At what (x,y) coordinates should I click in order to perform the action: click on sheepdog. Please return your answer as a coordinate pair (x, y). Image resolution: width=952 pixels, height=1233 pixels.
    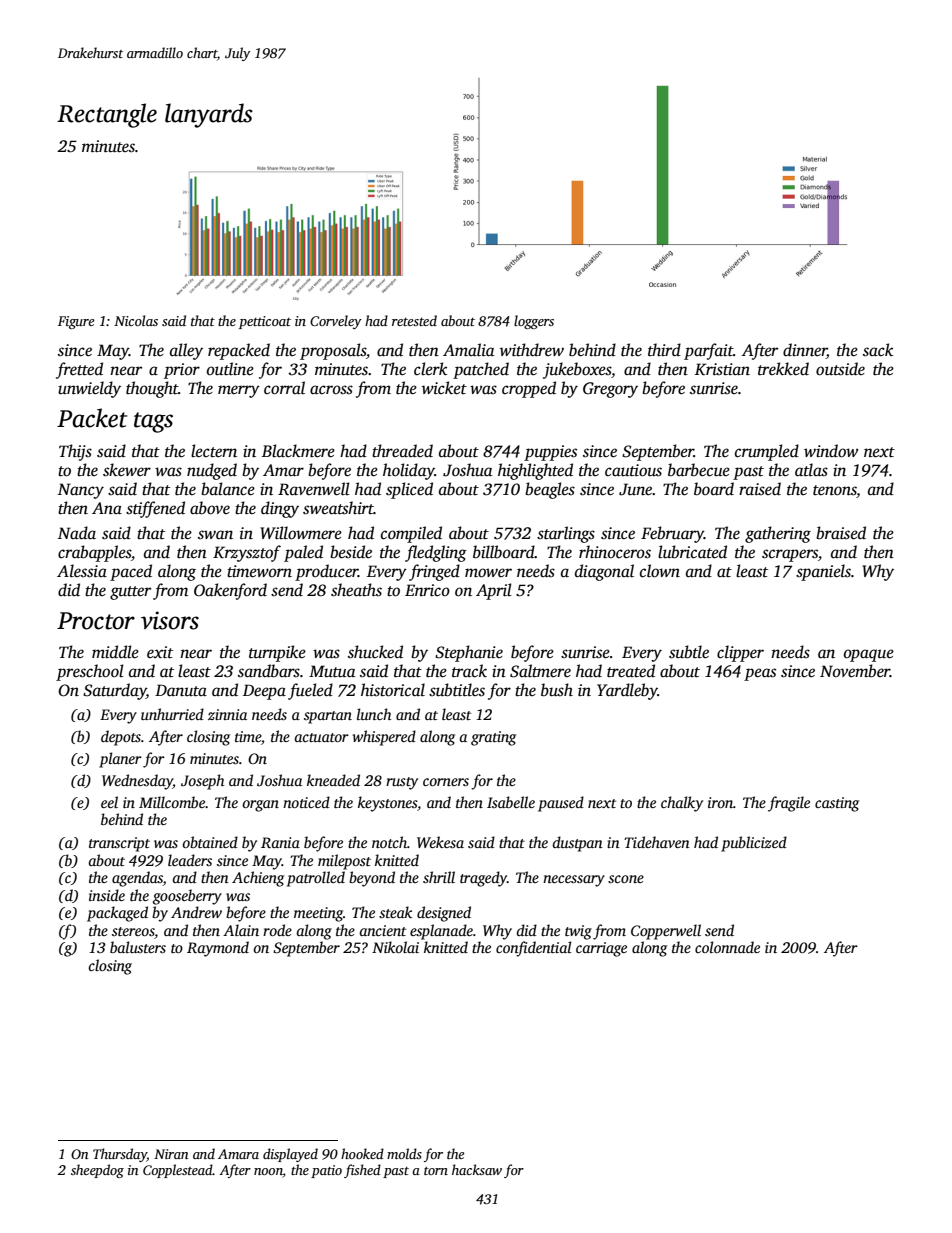
    Looking at the image, I should click on (97, 1171).
